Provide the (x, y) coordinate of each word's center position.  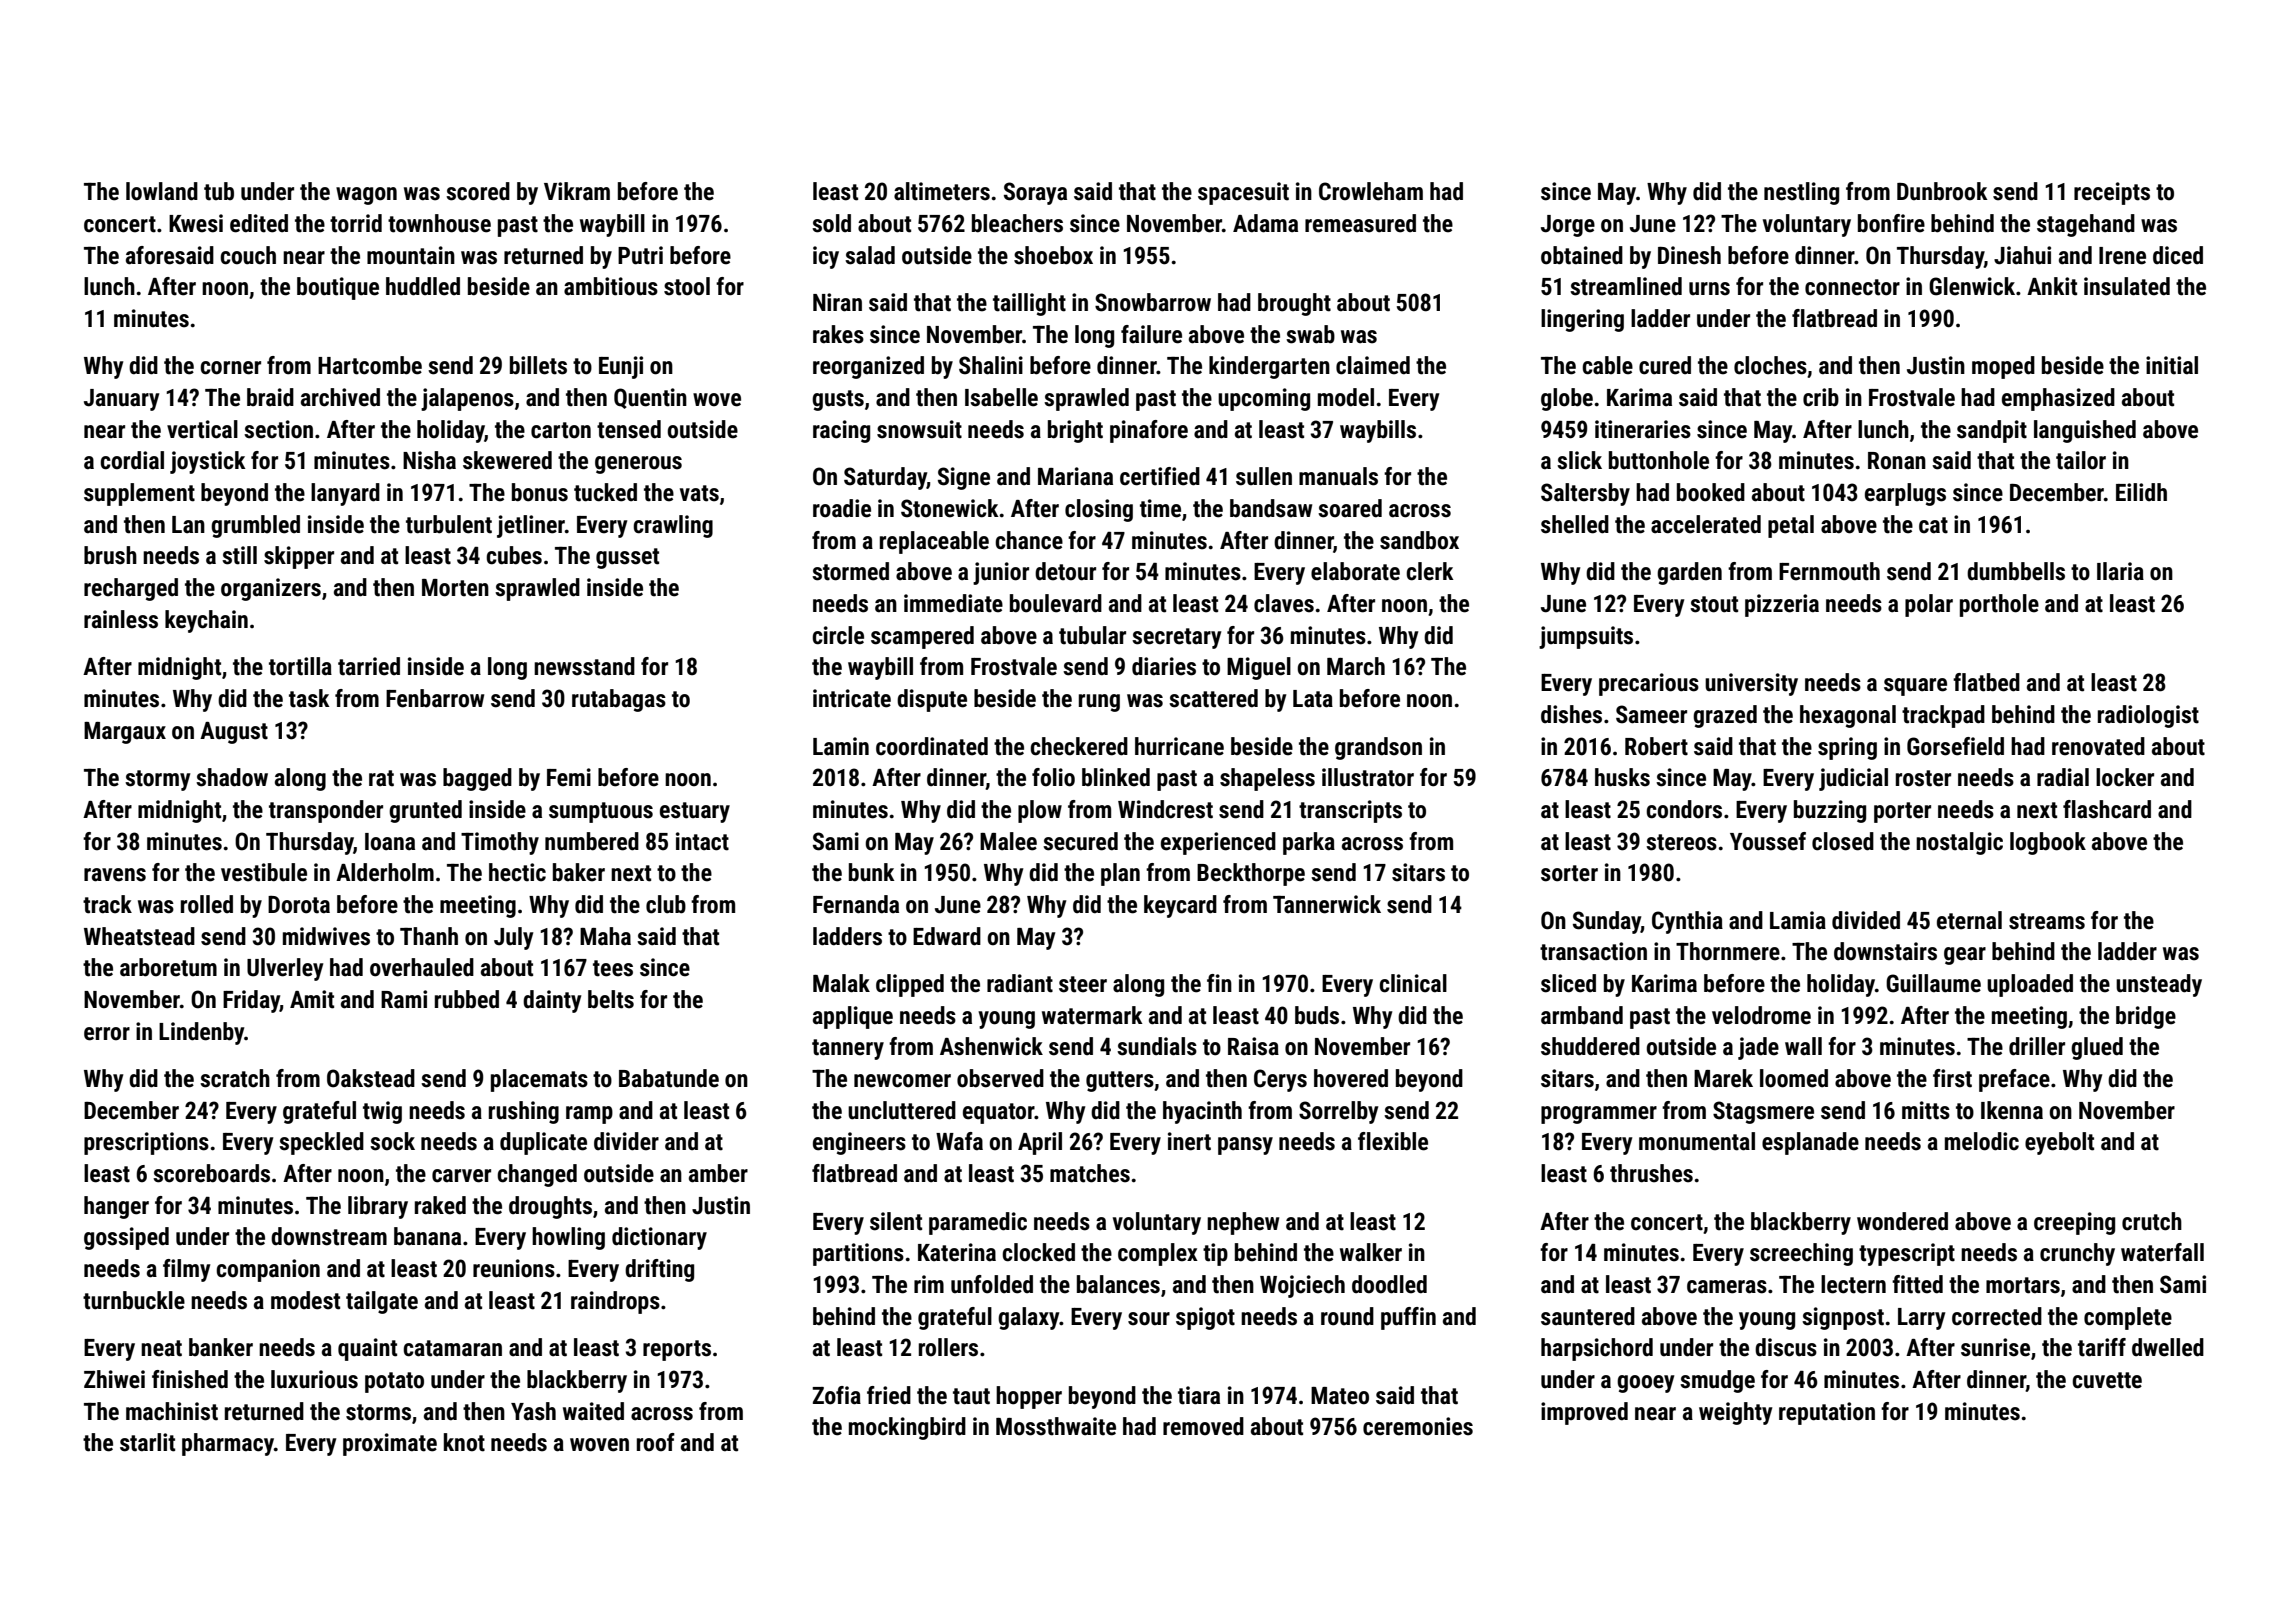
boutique (338, 288)
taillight (1029, 304)
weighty (1735, 1413)
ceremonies (1418, 1426)
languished (2085, 431)
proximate (390, 1444)
